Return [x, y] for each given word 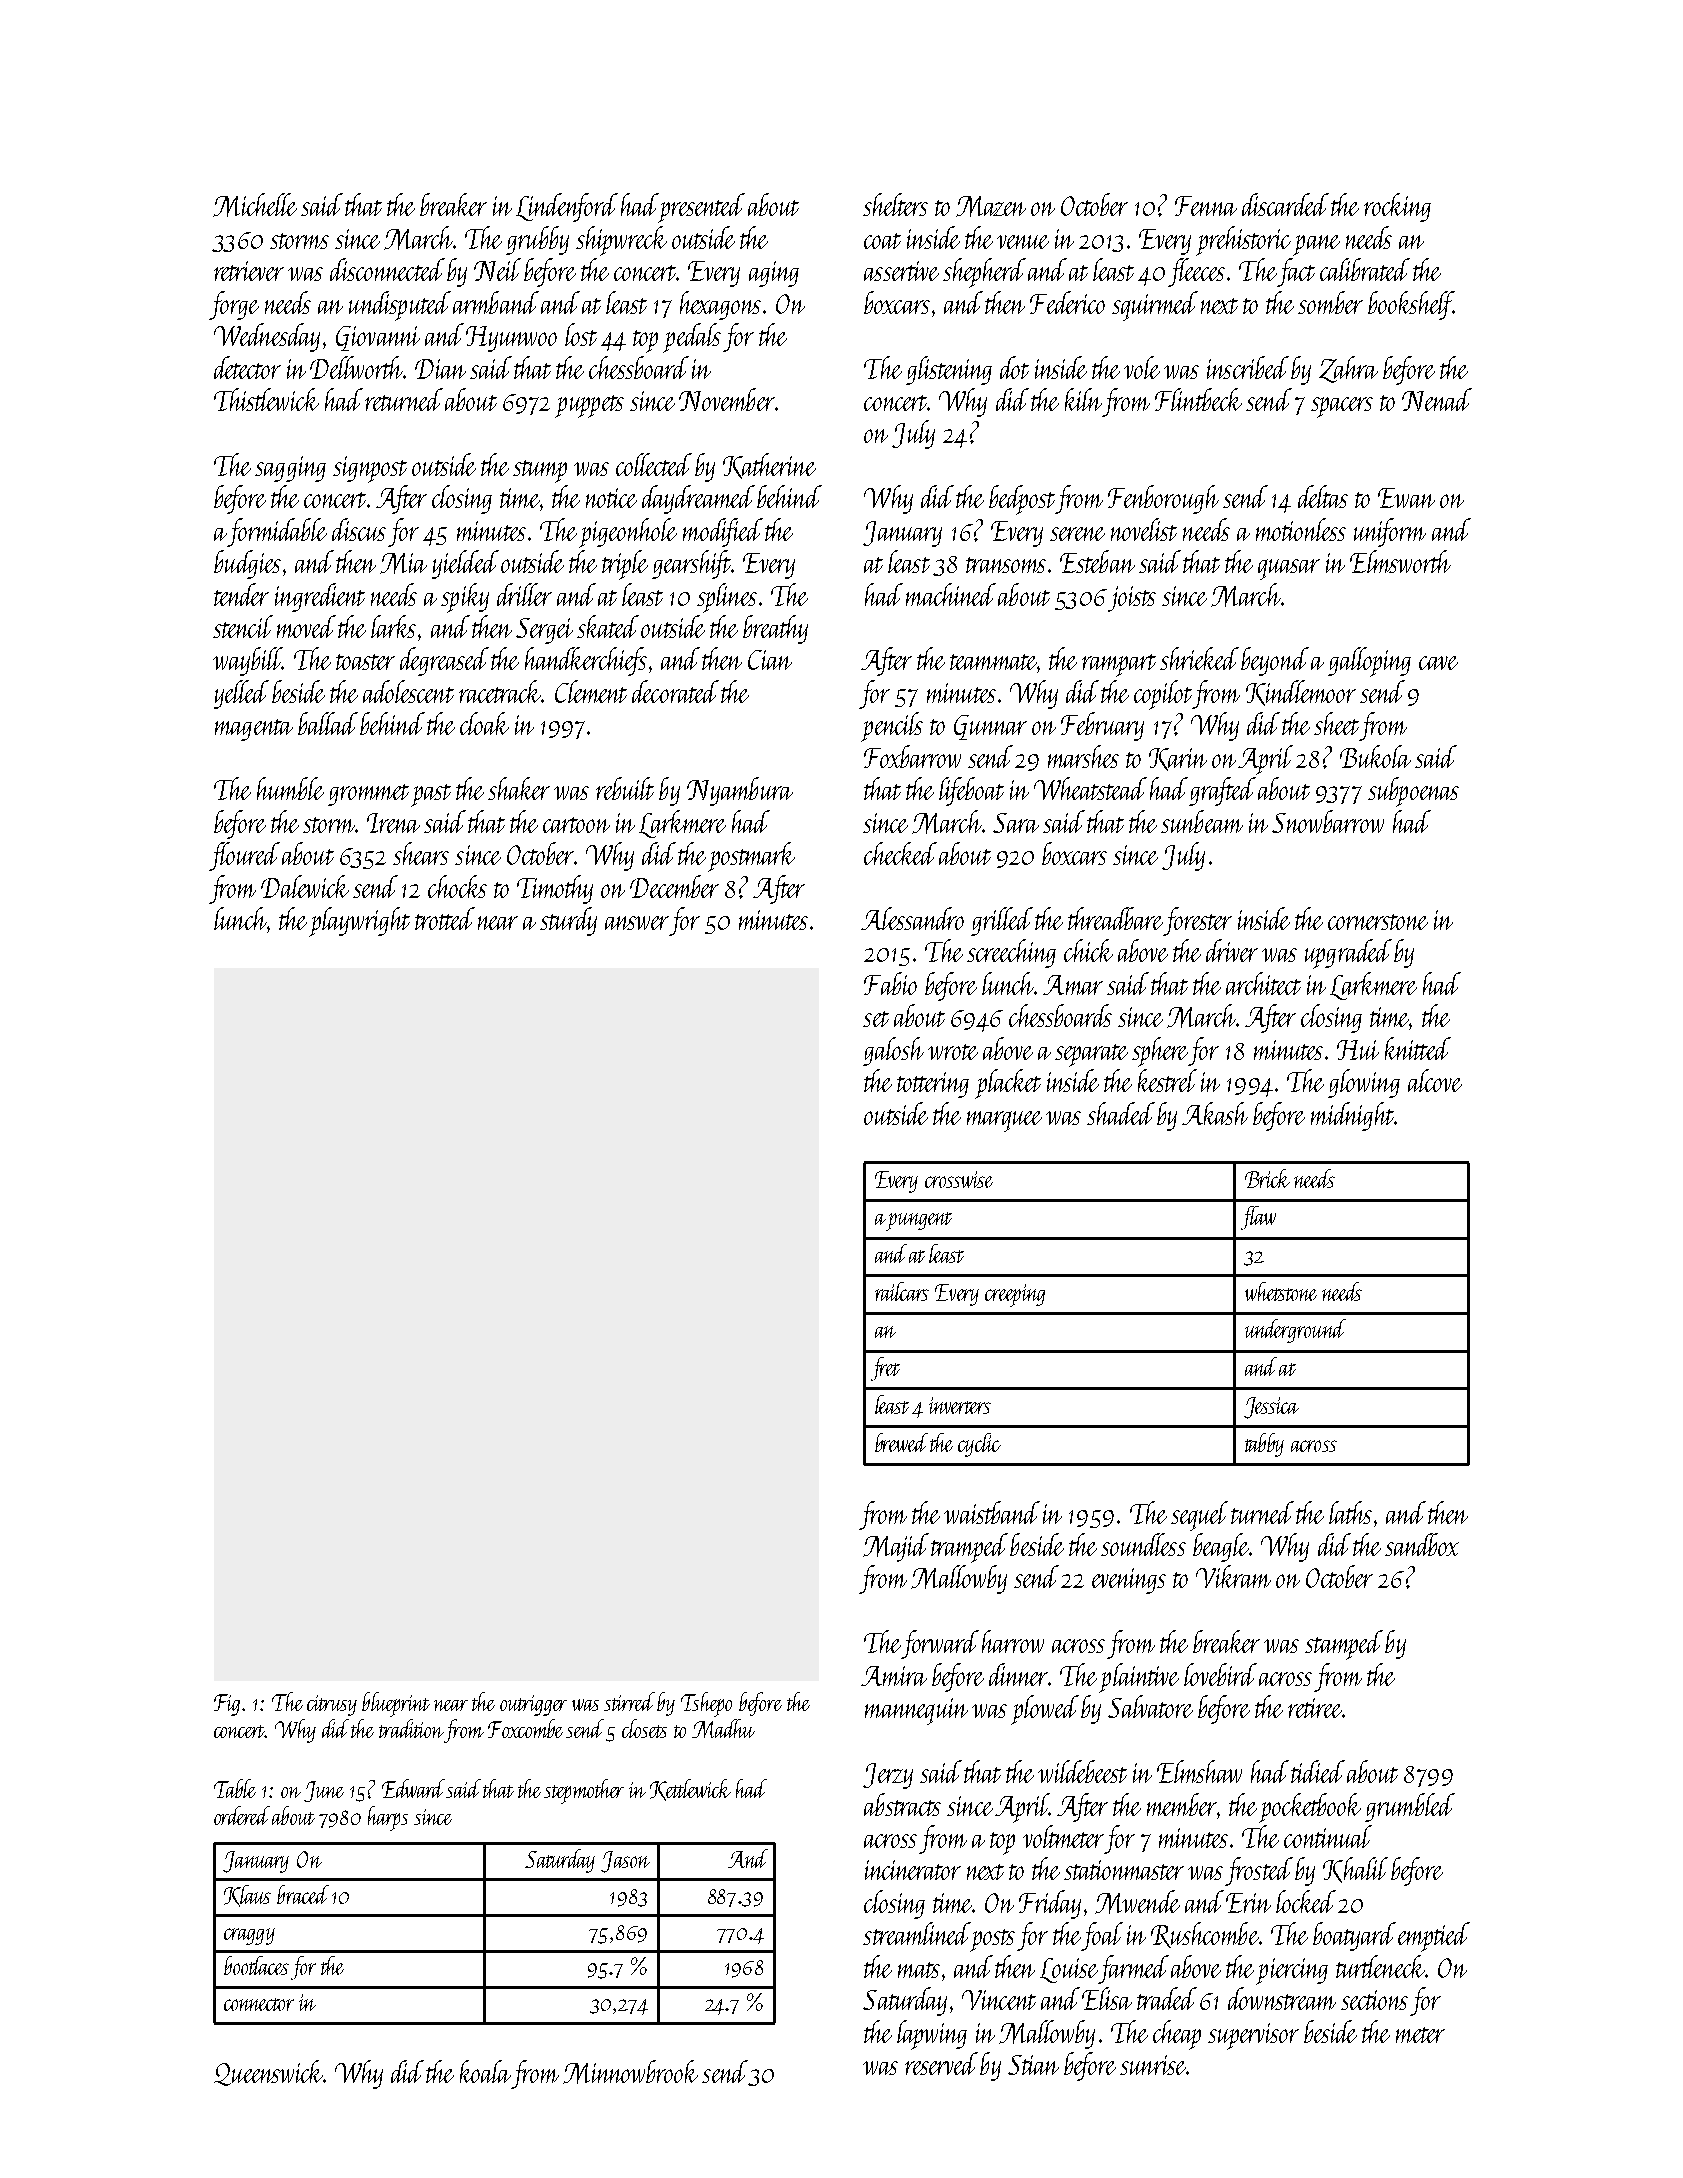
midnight [1352, 1116]
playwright [359, 922]
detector [247, 367]
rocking [1397, 207]
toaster [365, 662]
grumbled [1410, 1807]
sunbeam [1202, 821]
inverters [960, 1405]
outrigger [533, 1705]
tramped [969, 1548]
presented [701, 208]
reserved [941, 2063]
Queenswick [268, 2073]
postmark [751, 857]
